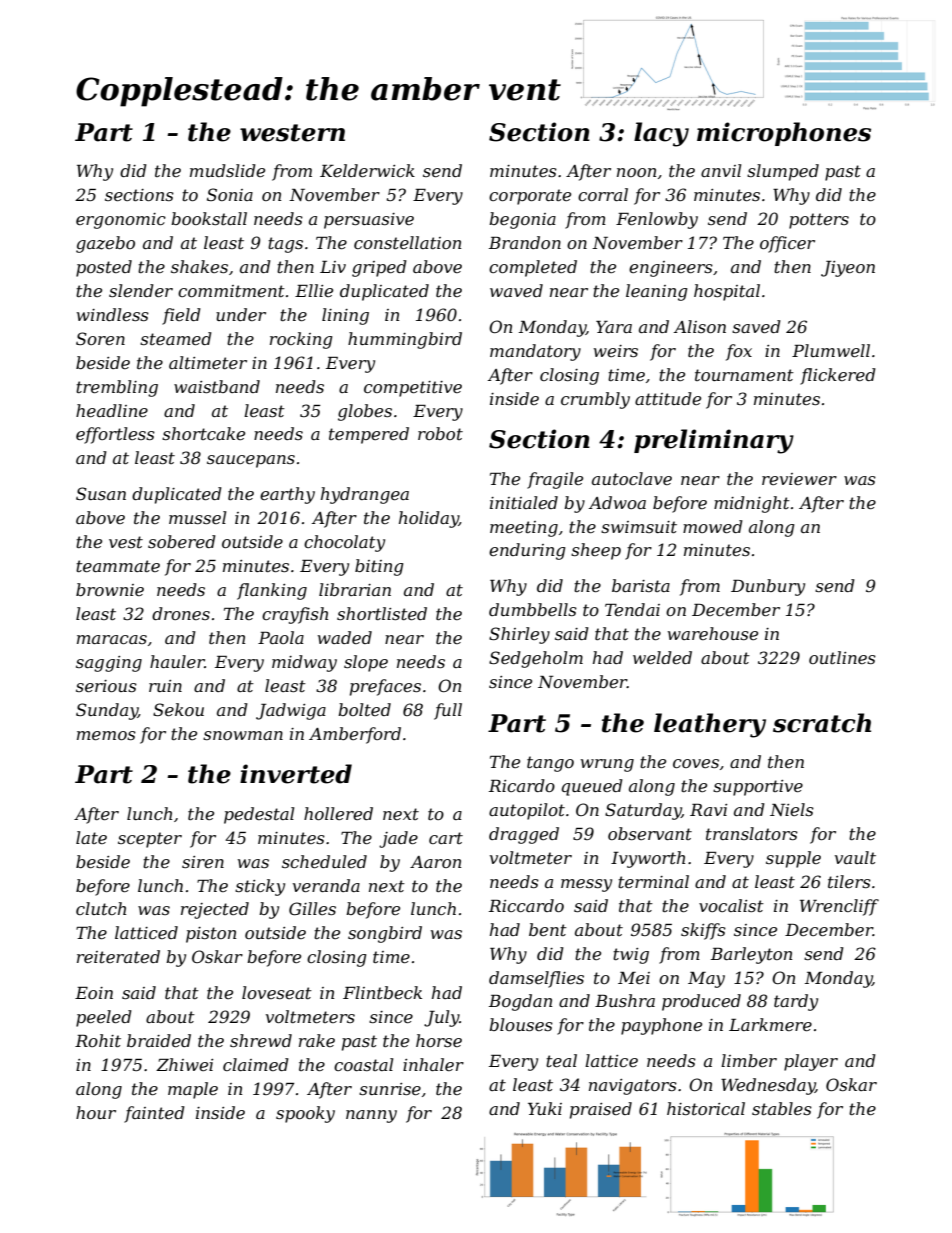  I want to click on western, so click(292, 133).
